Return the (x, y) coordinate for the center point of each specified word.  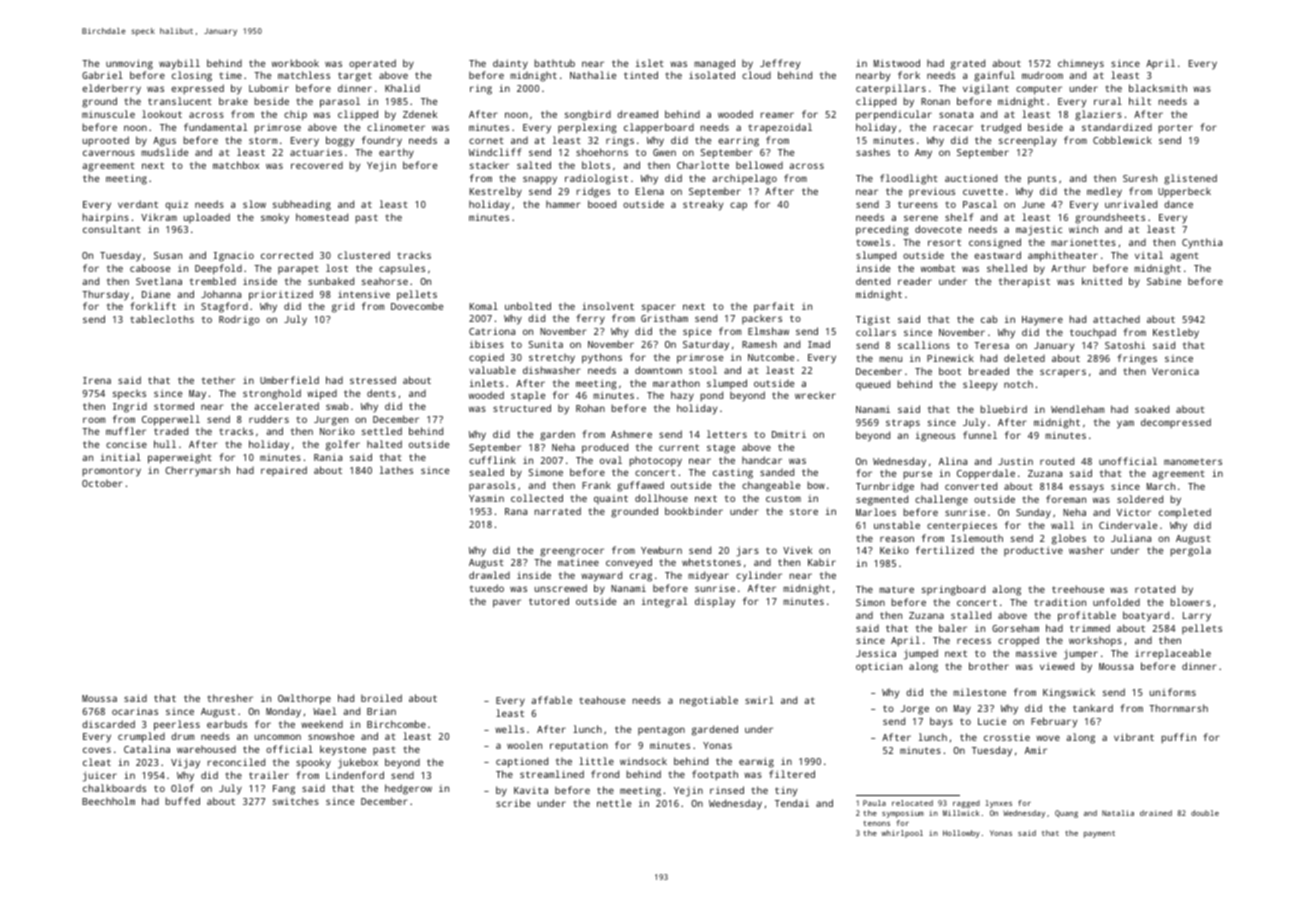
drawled (489, 575)
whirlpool (902, 834)
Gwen (664, 152)
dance (1178, 204)
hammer (563, 204)
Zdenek (420, 114)
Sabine (1164, 281)
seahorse (385, 281)
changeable (771, 486)
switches (296, 801)
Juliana (1131, 538)
